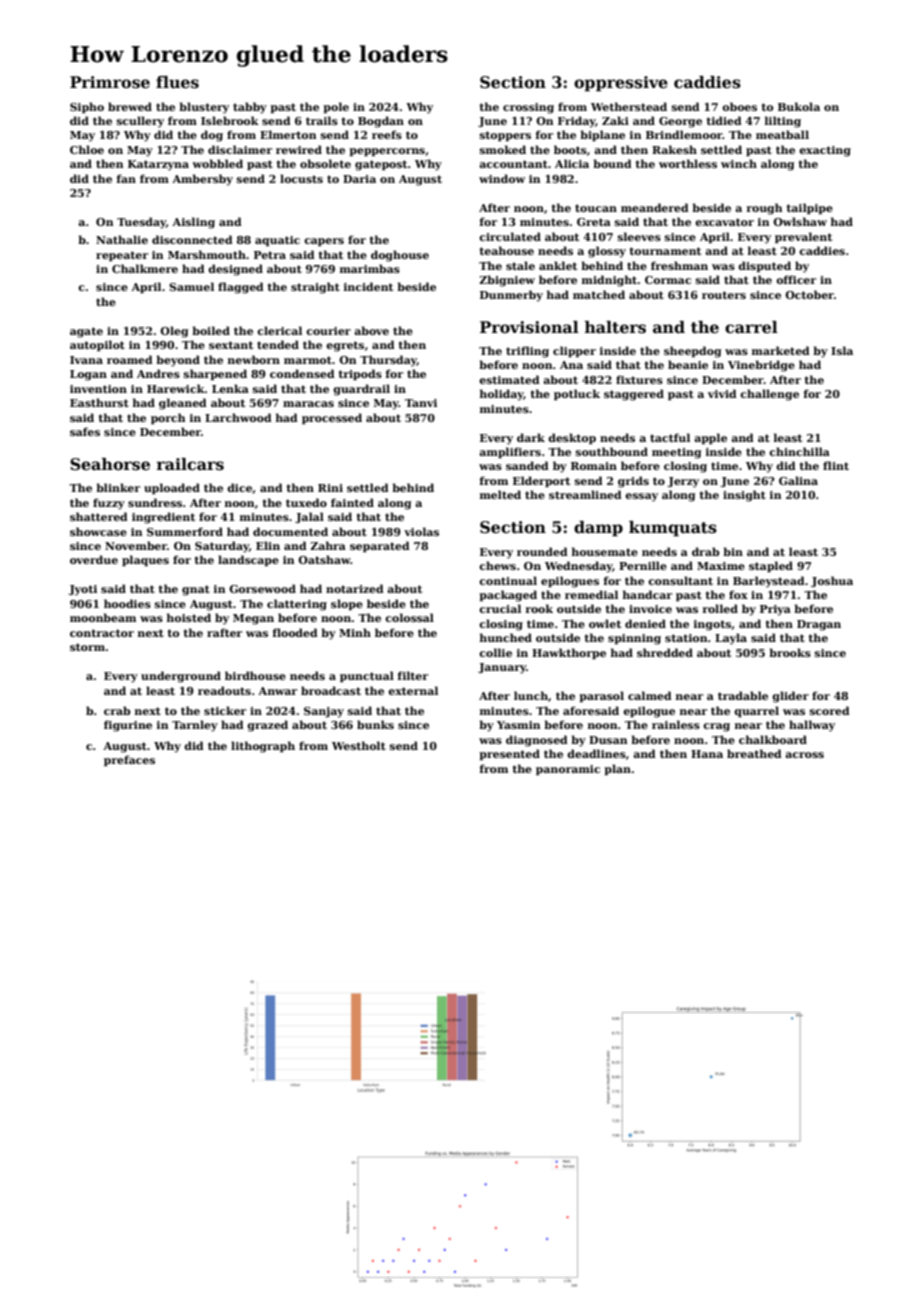 This image has height=1308, width=924. What do you see at coordinates (190, 464) in the image?
I see `railcars` at bounding box center [190, 464].
